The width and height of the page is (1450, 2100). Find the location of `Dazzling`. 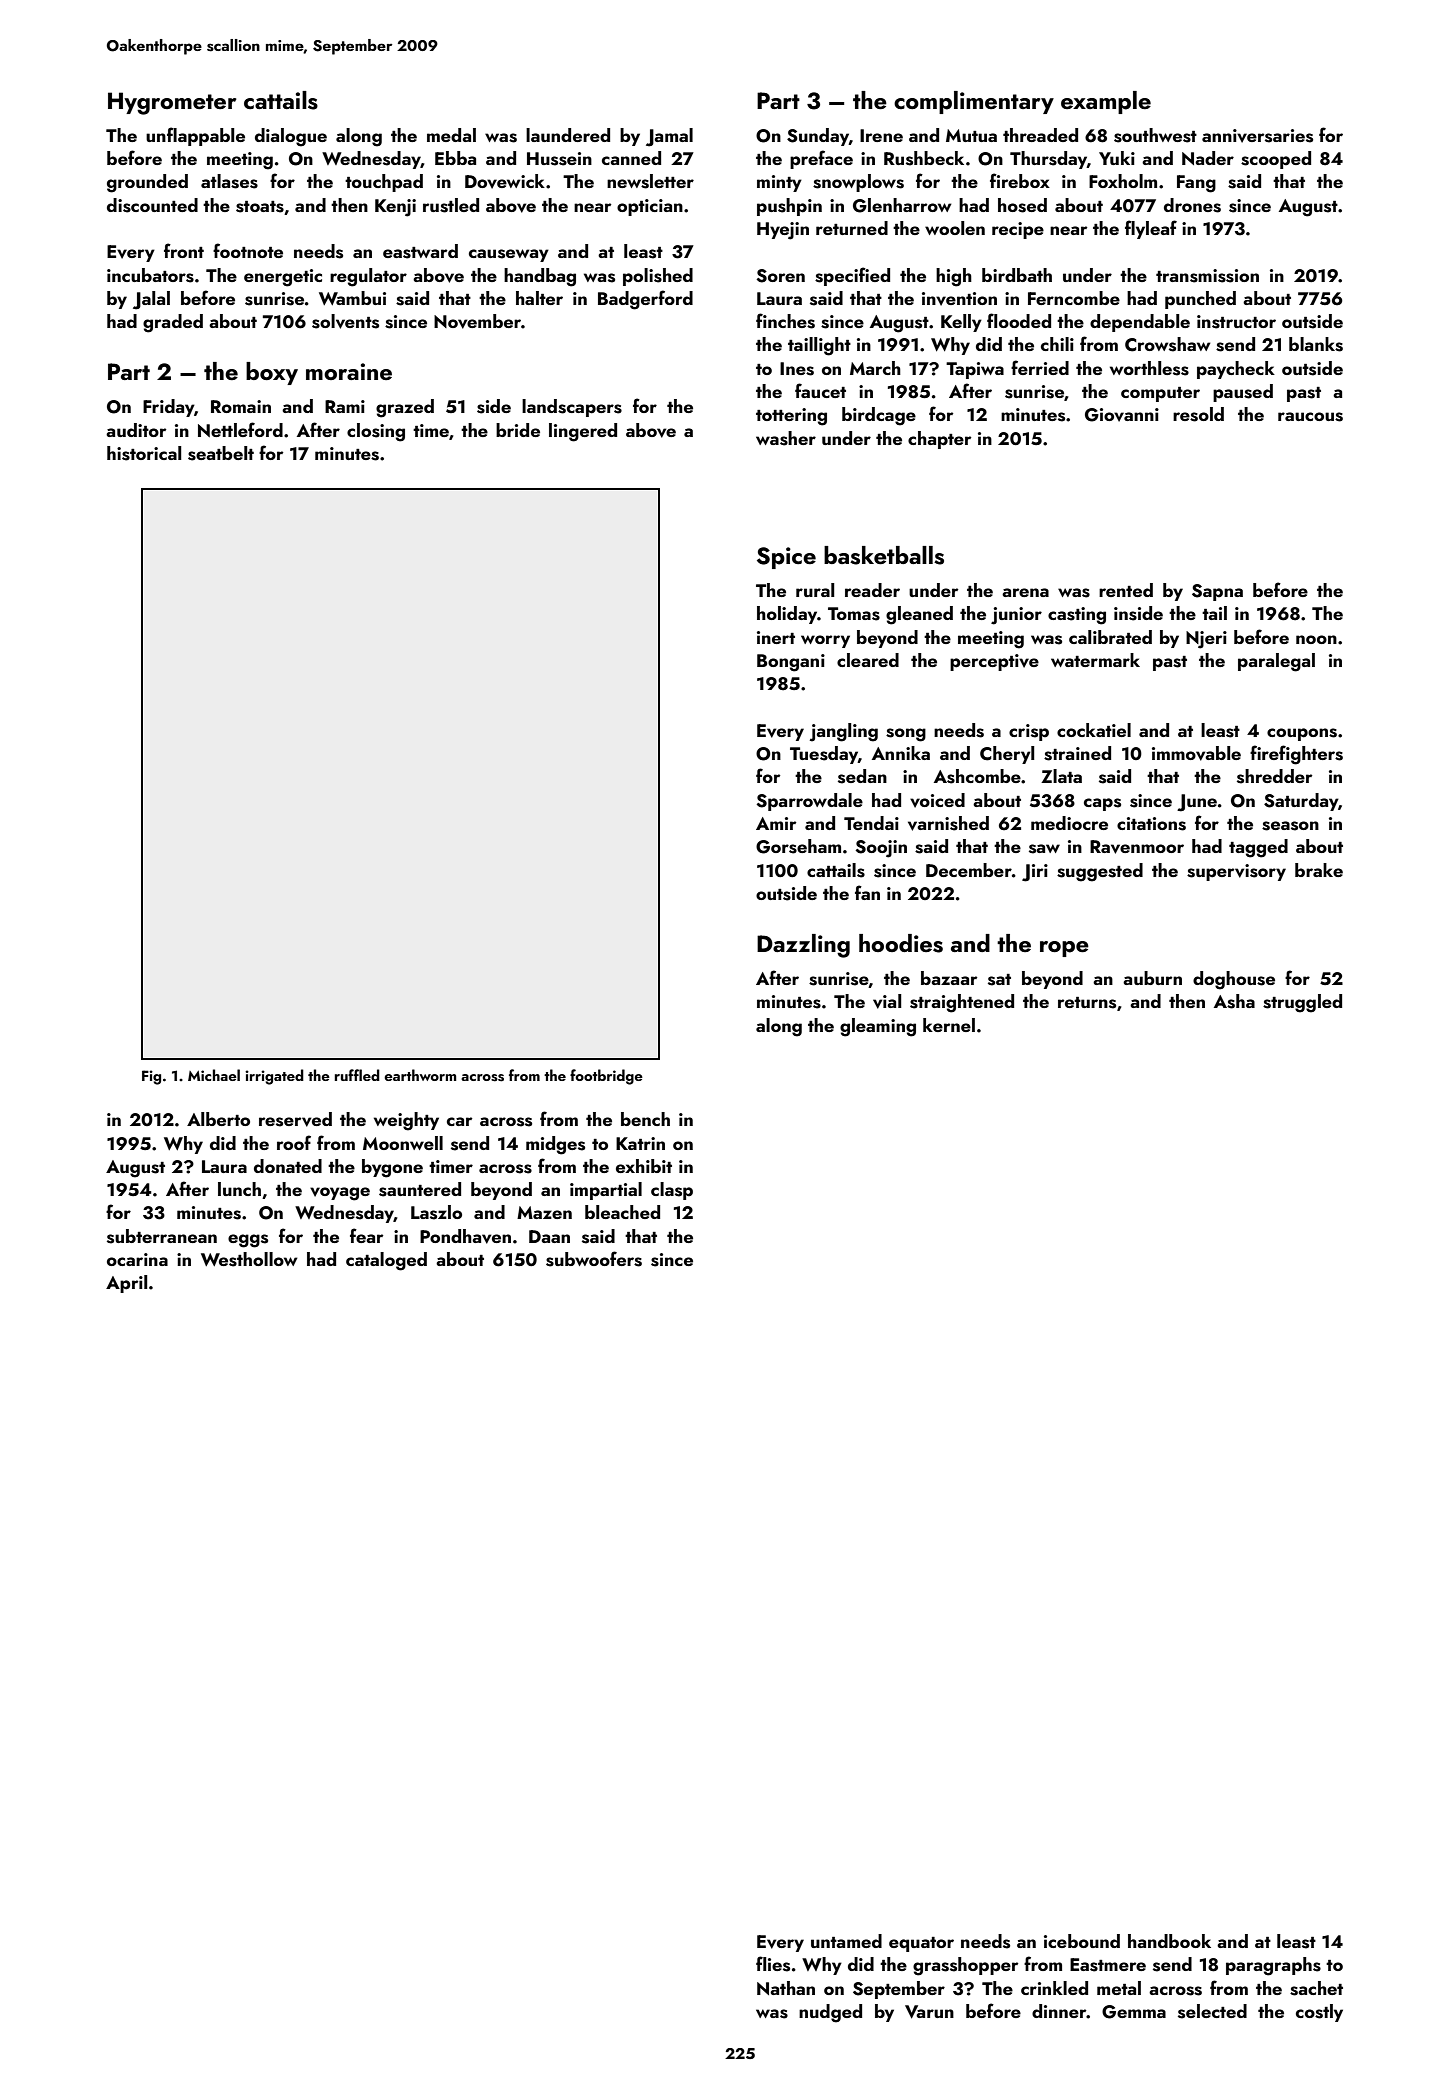

Dazzling is located at coordinates (803, 946).
